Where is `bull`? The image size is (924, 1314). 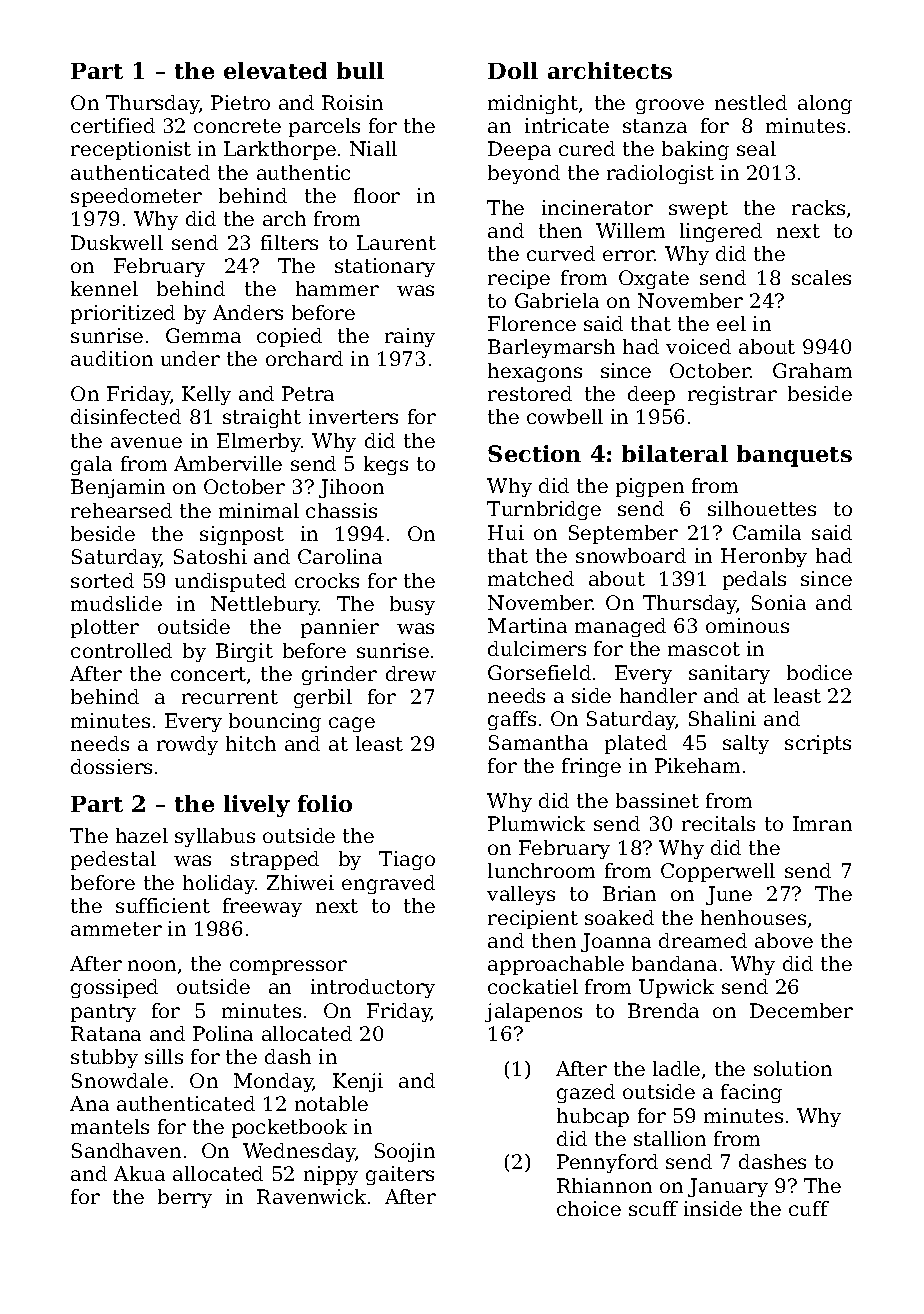
bull is located at coordinates (360, 70).
